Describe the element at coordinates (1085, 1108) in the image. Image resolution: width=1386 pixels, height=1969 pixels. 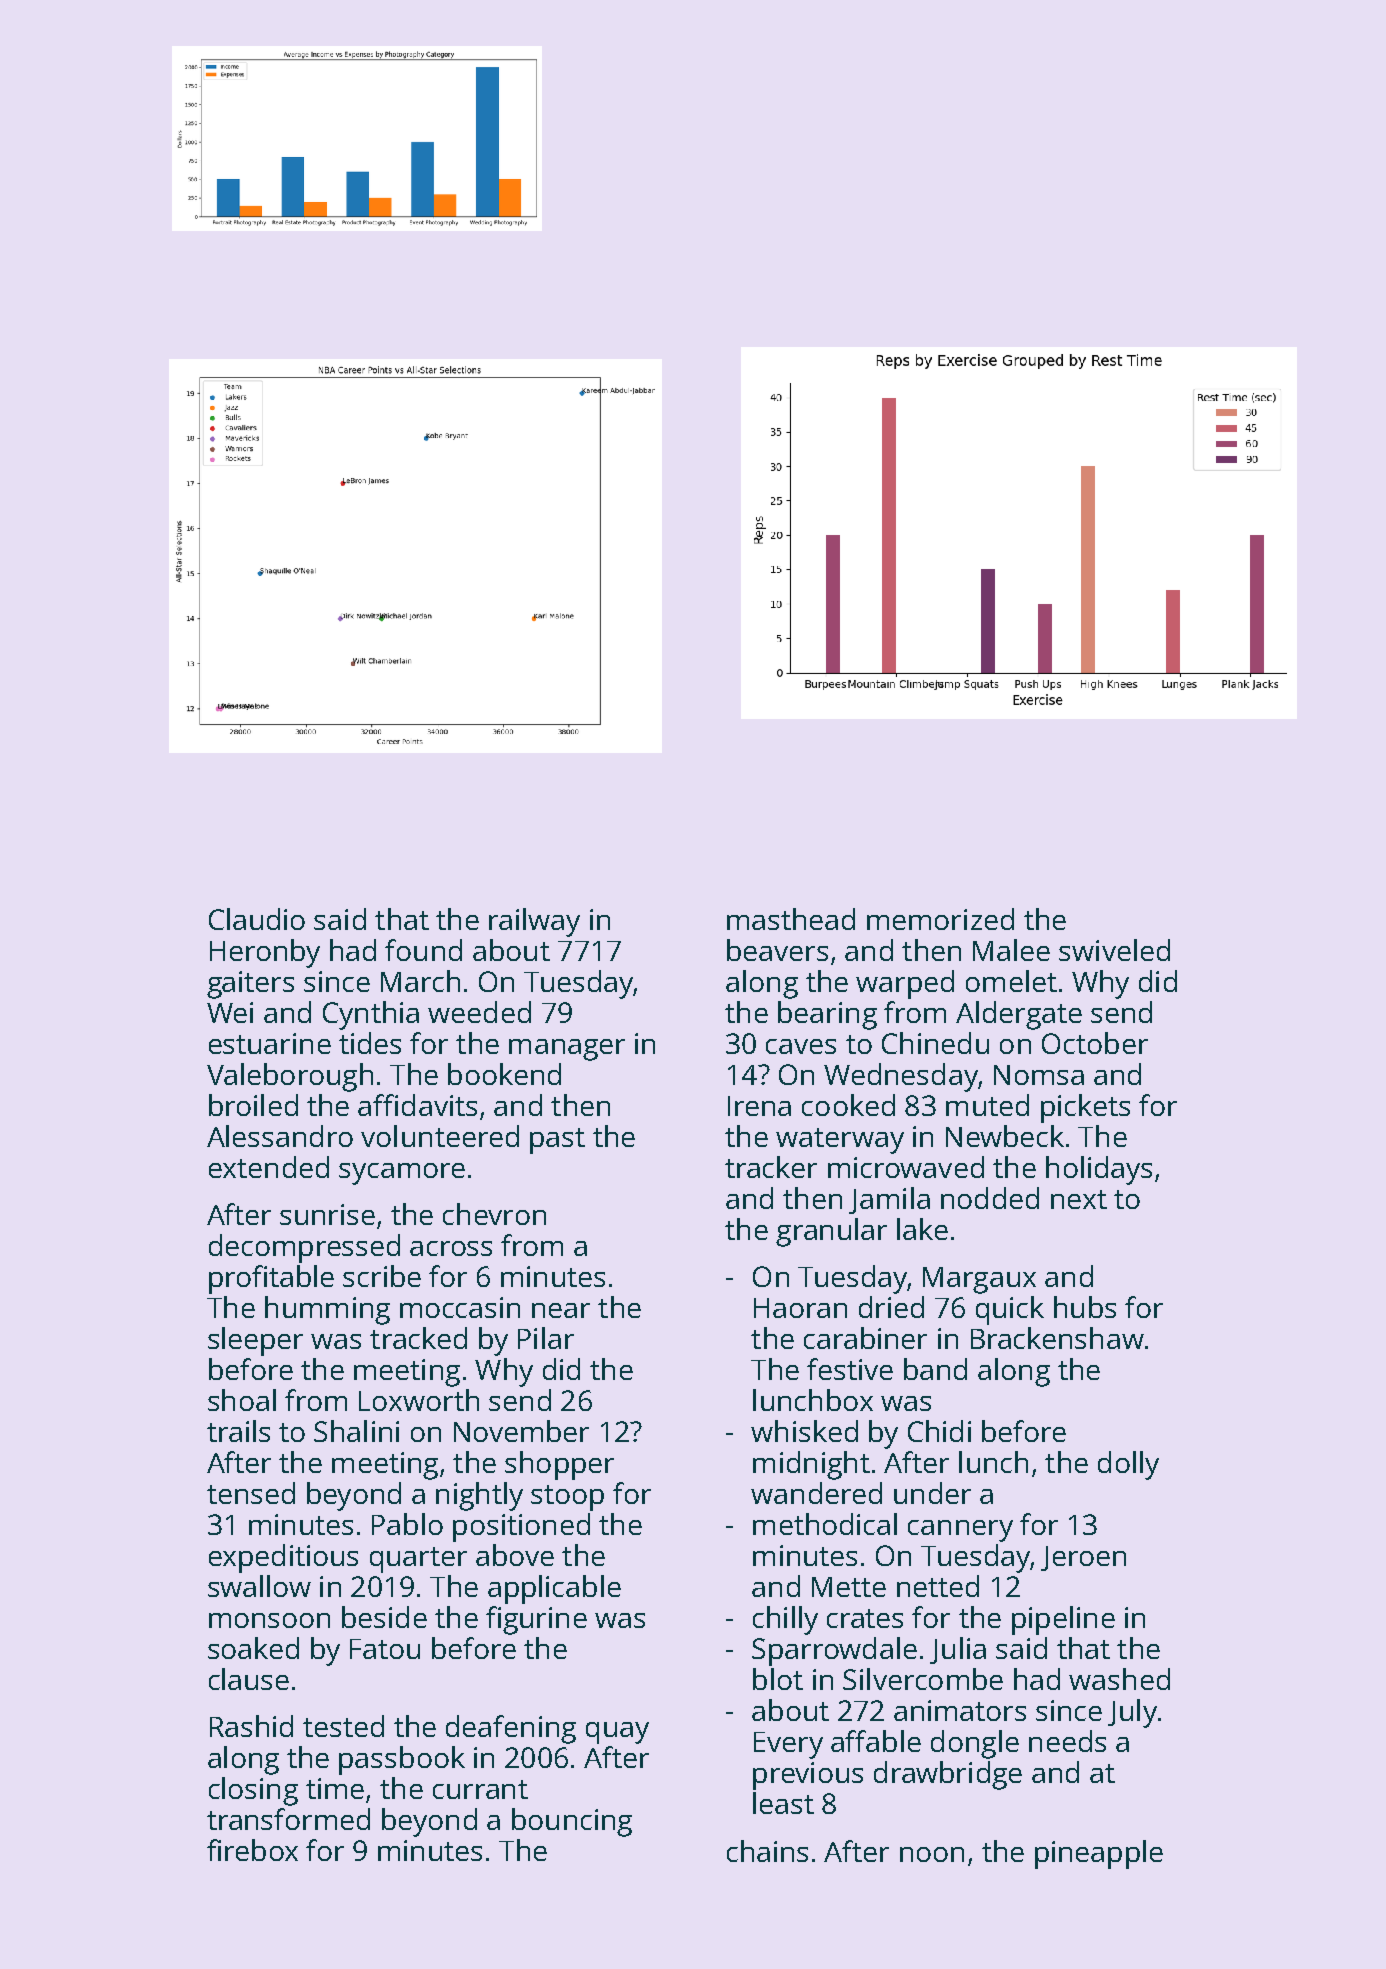
I see `pickets` at that location.
